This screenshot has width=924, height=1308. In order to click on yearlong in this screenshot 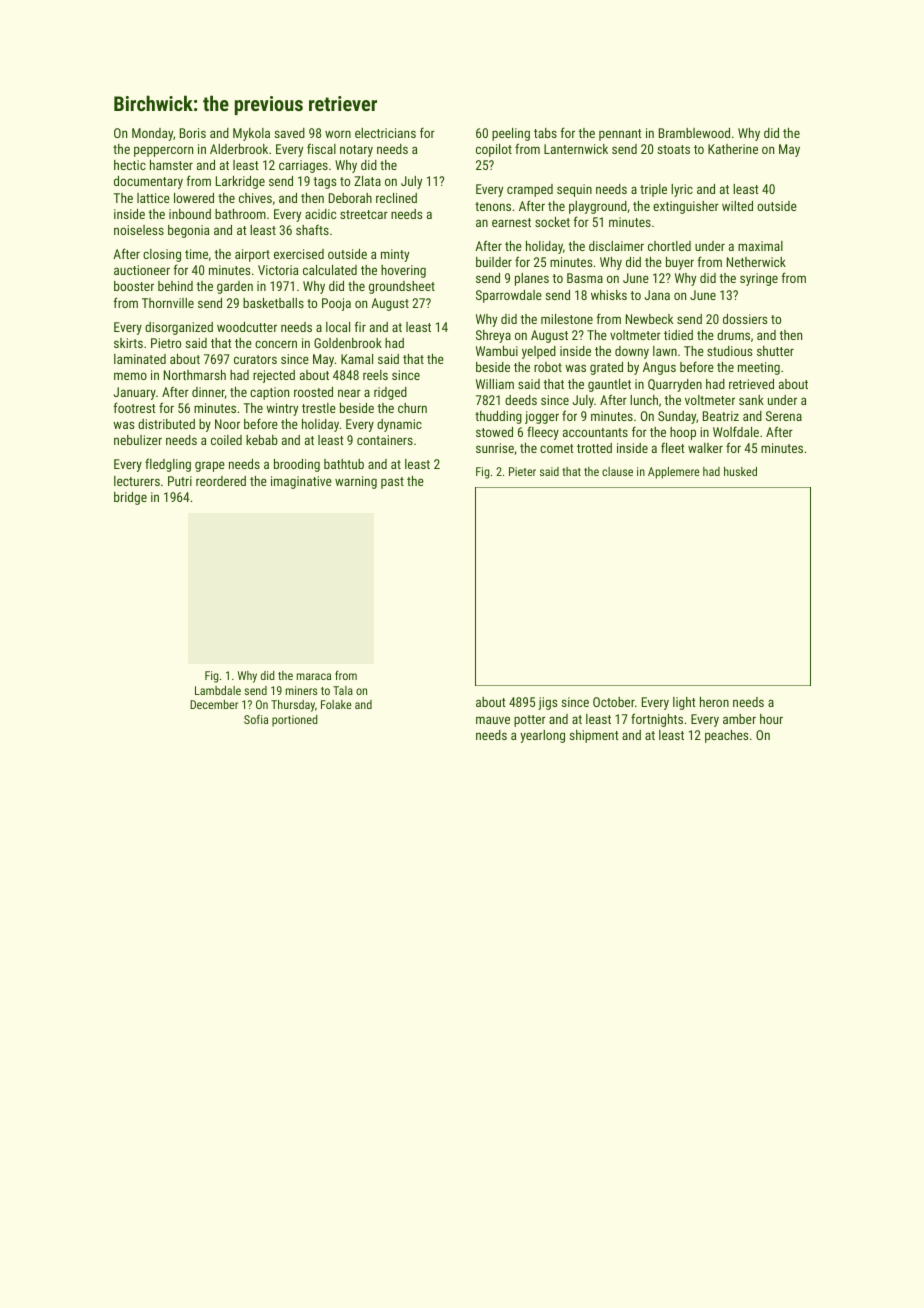, I will do `click(542, 736)`.
